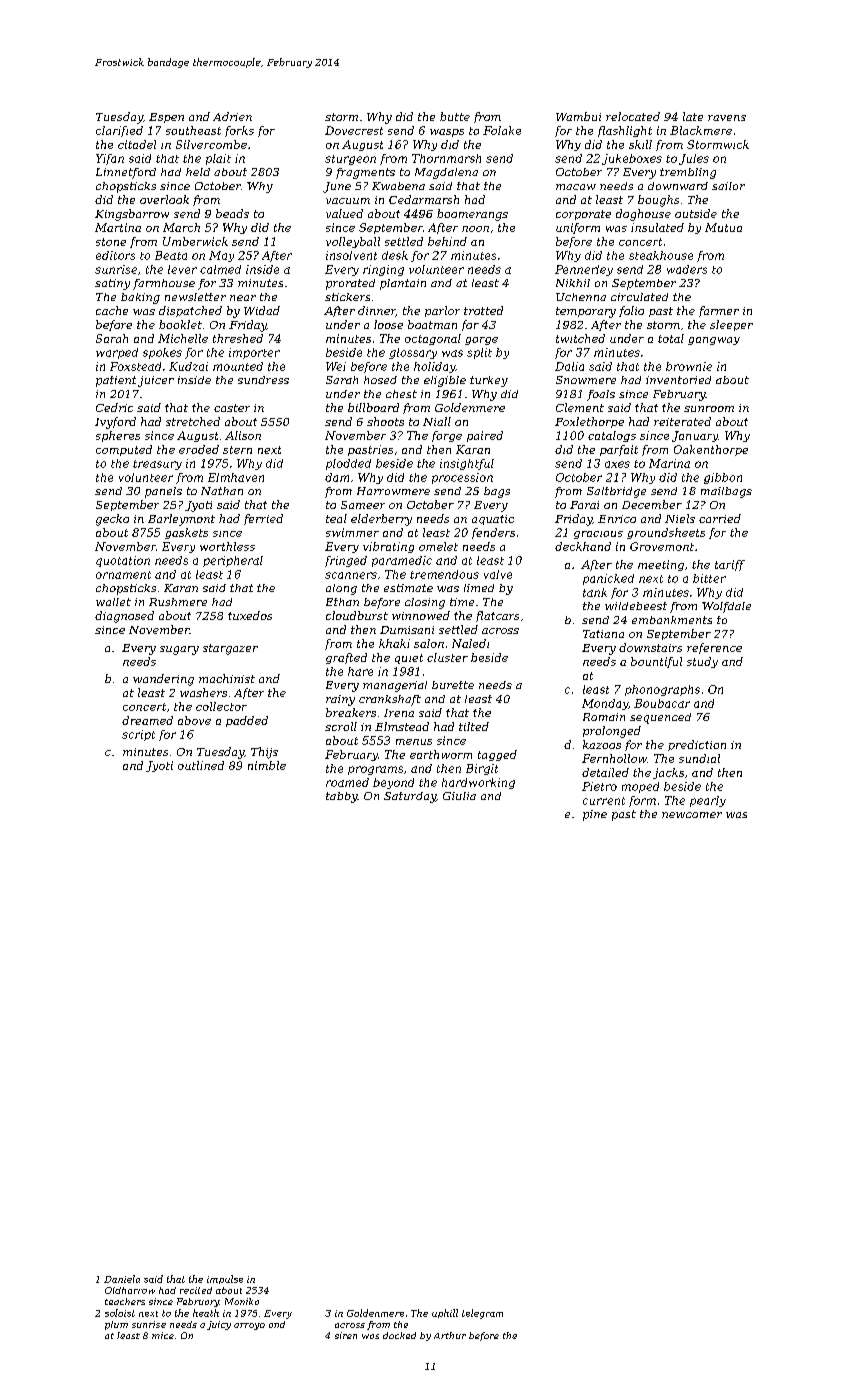  What do you see at coordinates (482, 1314) in the image?
I see `telegram` at bounding box center [482, 1314].
